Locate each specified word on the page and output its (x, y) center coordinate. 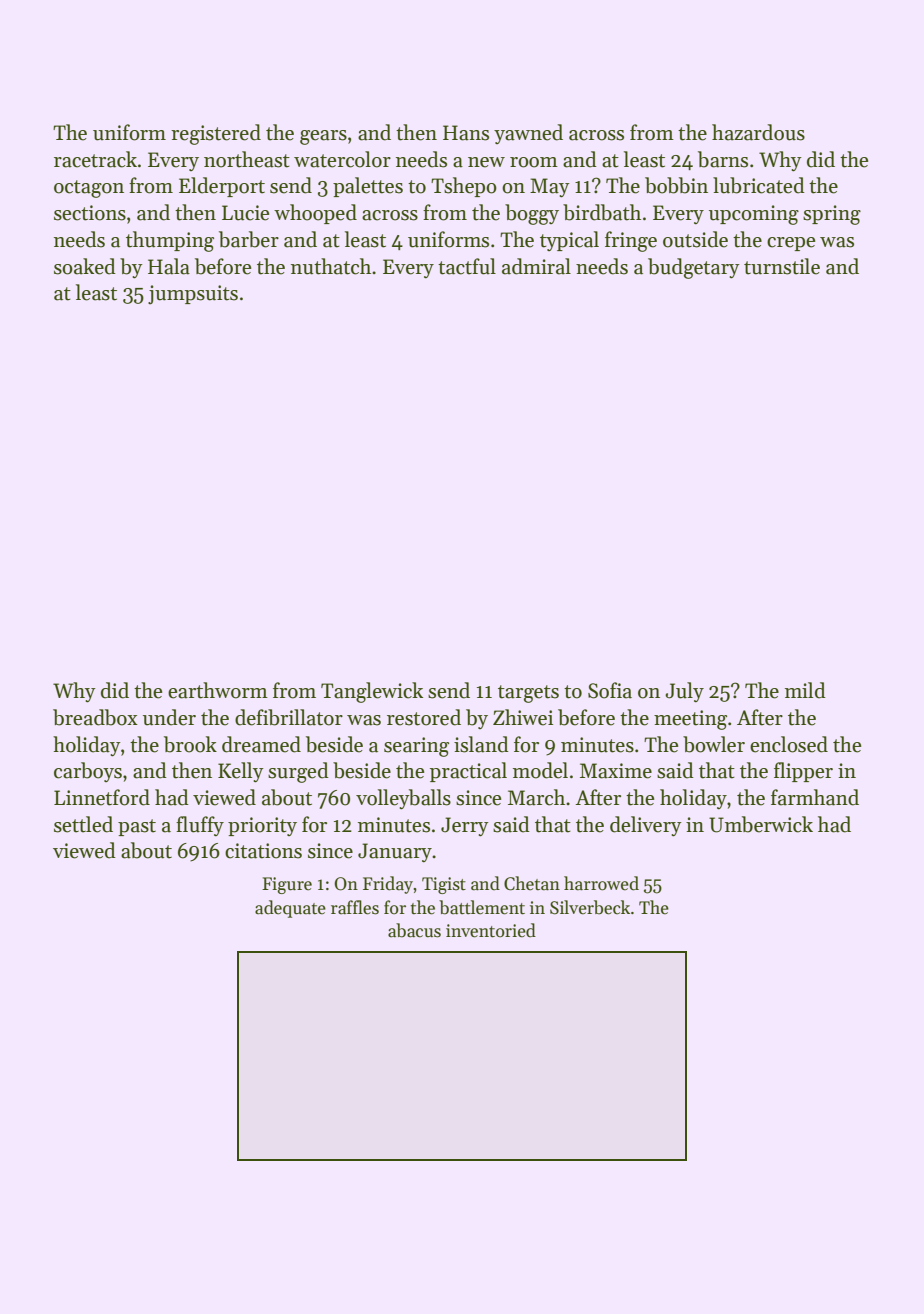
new (486, 162)
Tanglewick (372, 692)
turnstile (782, 266)
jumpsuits (193, 295)
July (684, 692)
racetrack (95, 159)
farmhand (815, 797)
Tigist (444, 885)
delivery (646, 826)
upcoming (754, 215)
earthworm (218, 690)
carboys (88, 772)
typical (569, 241)
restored (424, 717)
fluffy (200, 826)
